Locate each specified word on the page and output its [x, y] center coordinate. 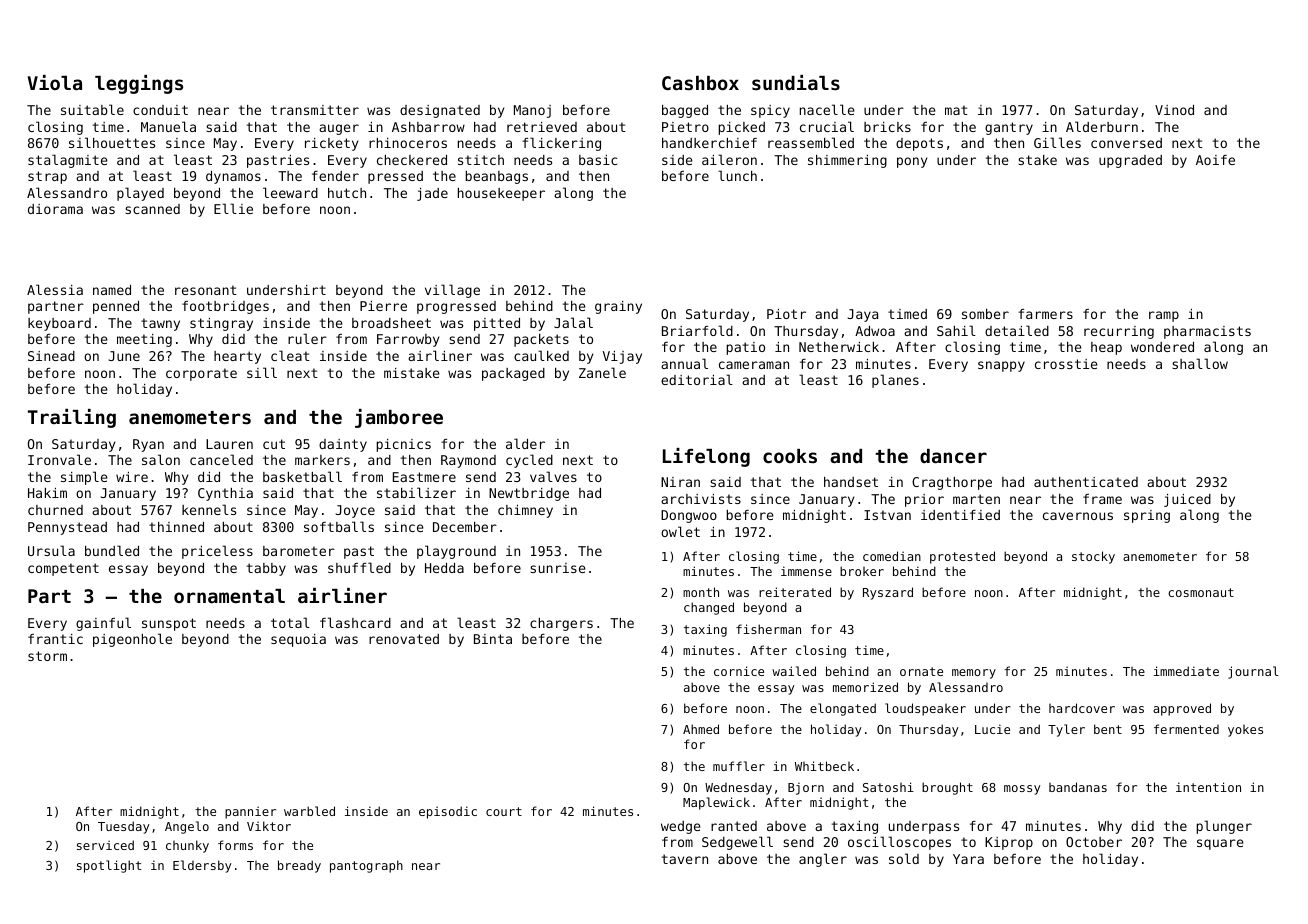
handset [851, 482]
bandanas [1078, 787]
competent [63, 569]
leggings [139, 84]
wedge [680, 827]
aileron [729, 159]
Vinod [1174, 110]
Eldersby [202, 866]
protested [962, 557]
